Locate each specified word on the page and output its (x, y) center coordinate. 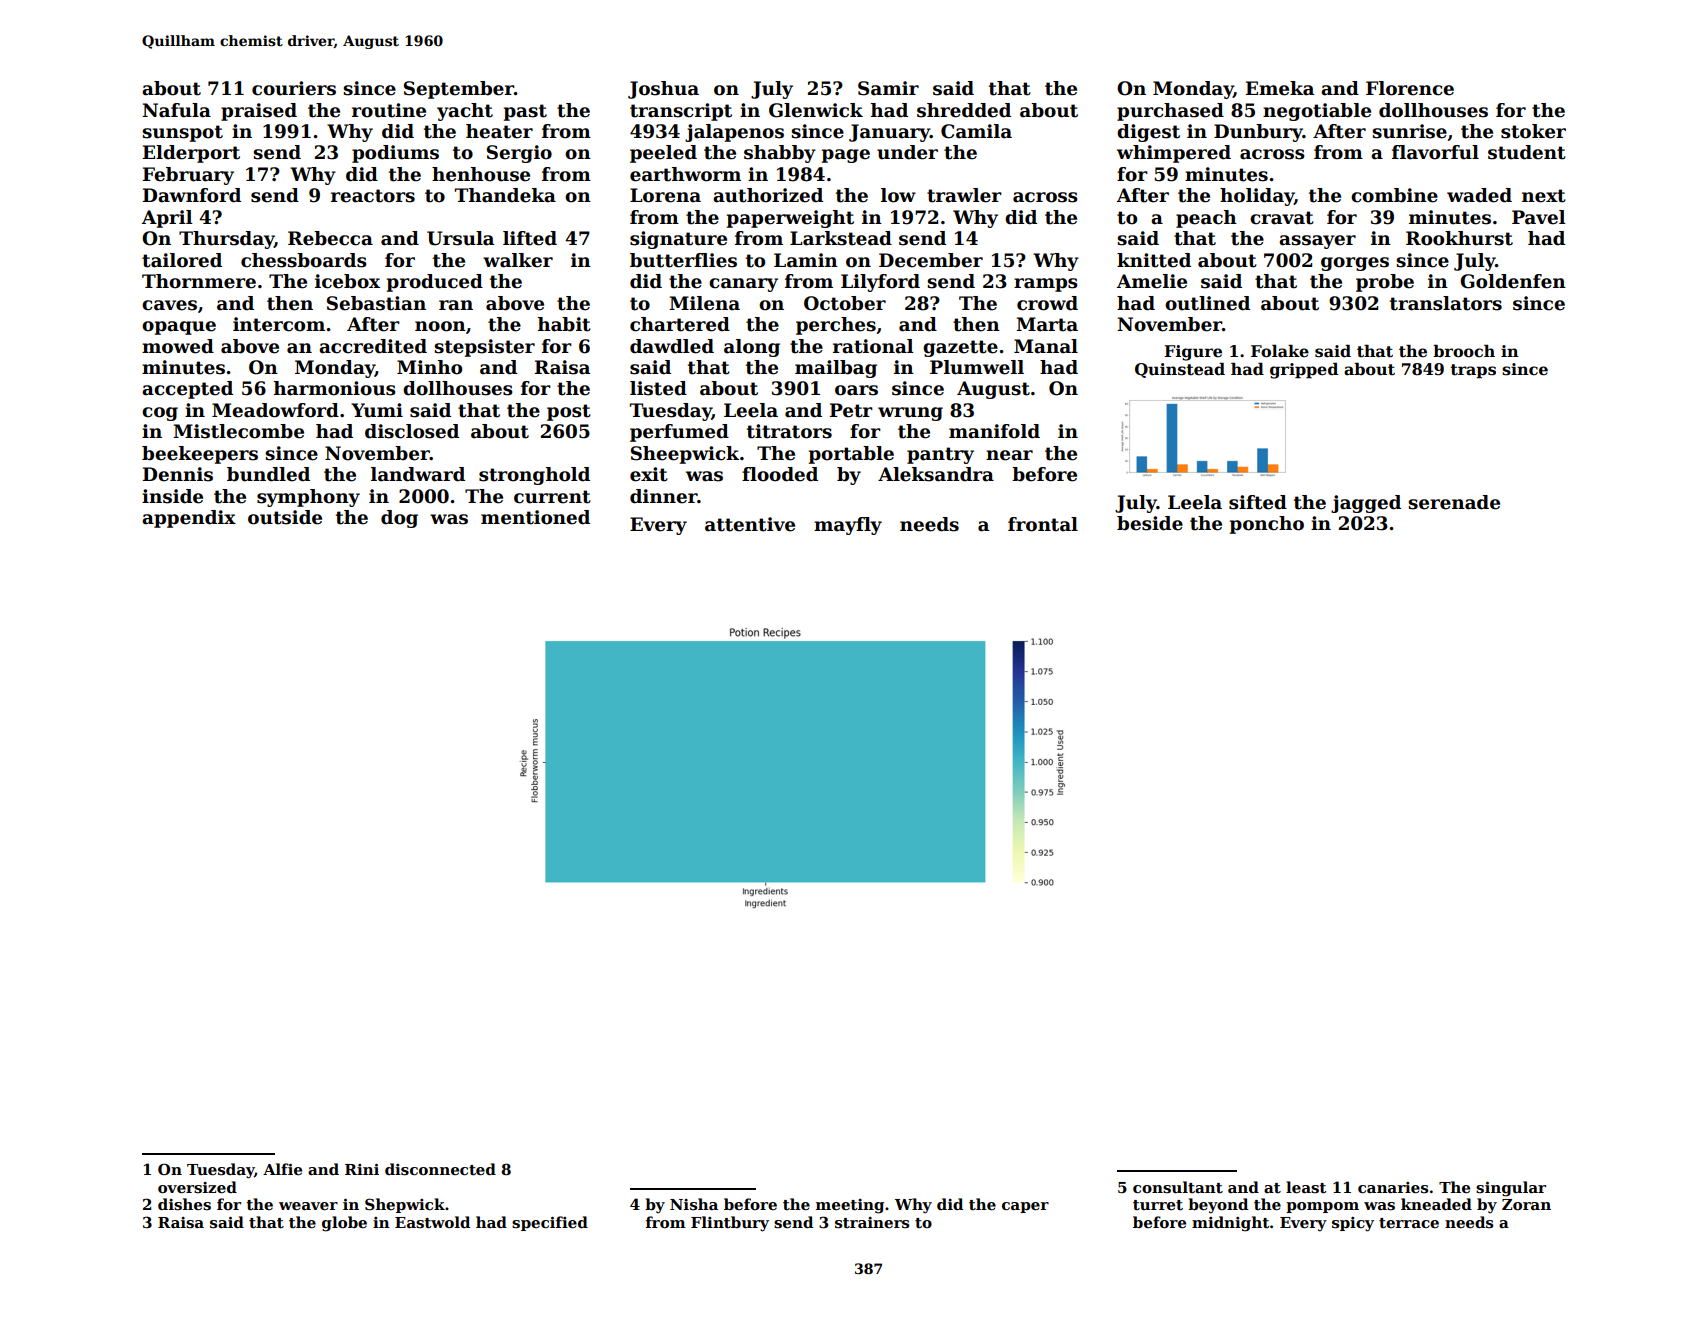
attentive (750, 524)
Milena (704, 303)
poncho (1267, 525)
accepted (187, 390)
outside (285, 517)
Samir (888, 88)
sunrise (1409, 131)
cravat (1282, 218)
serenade (1454, 502)
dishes (184, 1204)
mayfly (848, 526)
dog (399, 519)
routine (389, 110)
